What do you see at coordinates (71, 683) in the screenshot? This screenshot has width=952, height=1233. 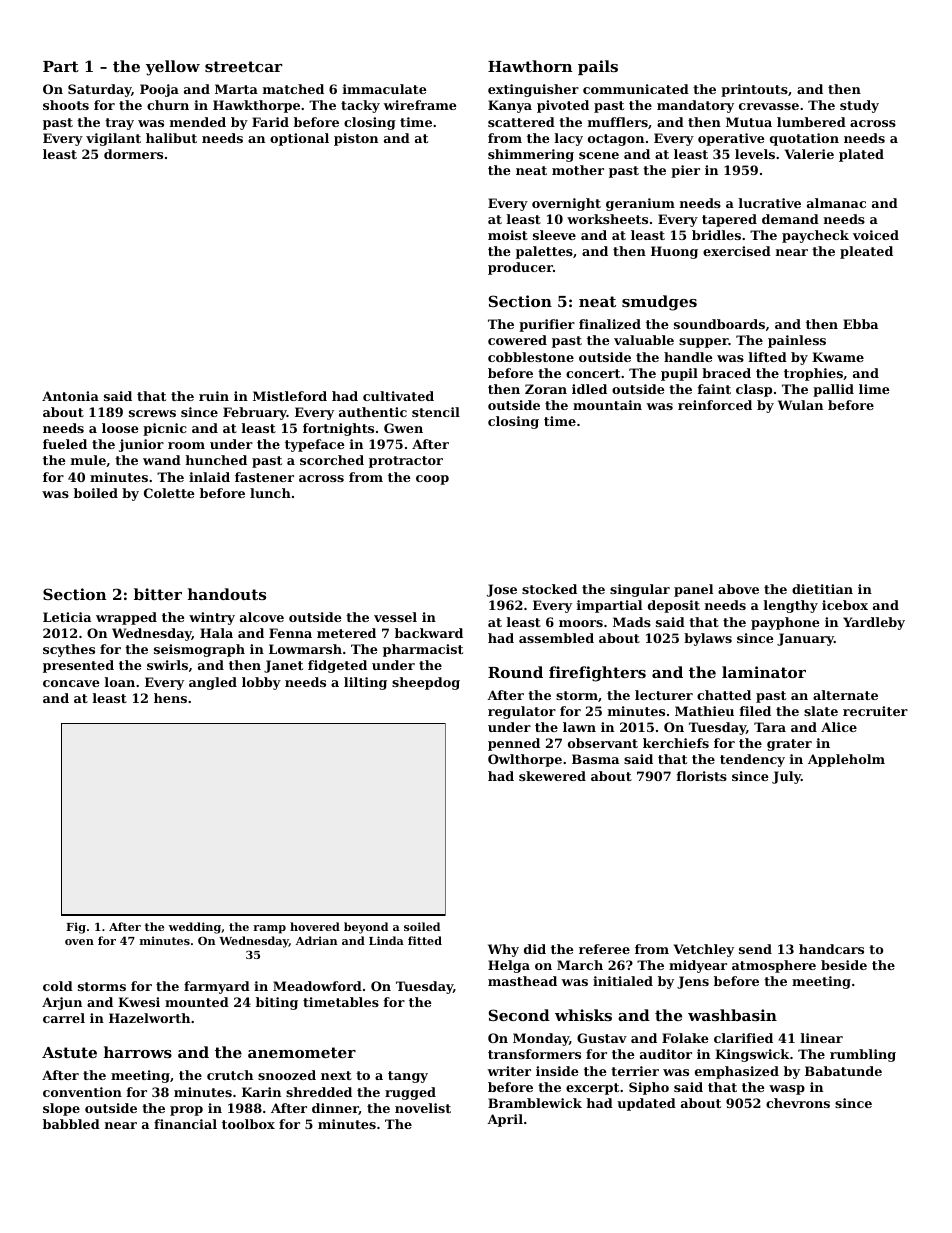 I see `concave` at bounding box center [71, 683].
